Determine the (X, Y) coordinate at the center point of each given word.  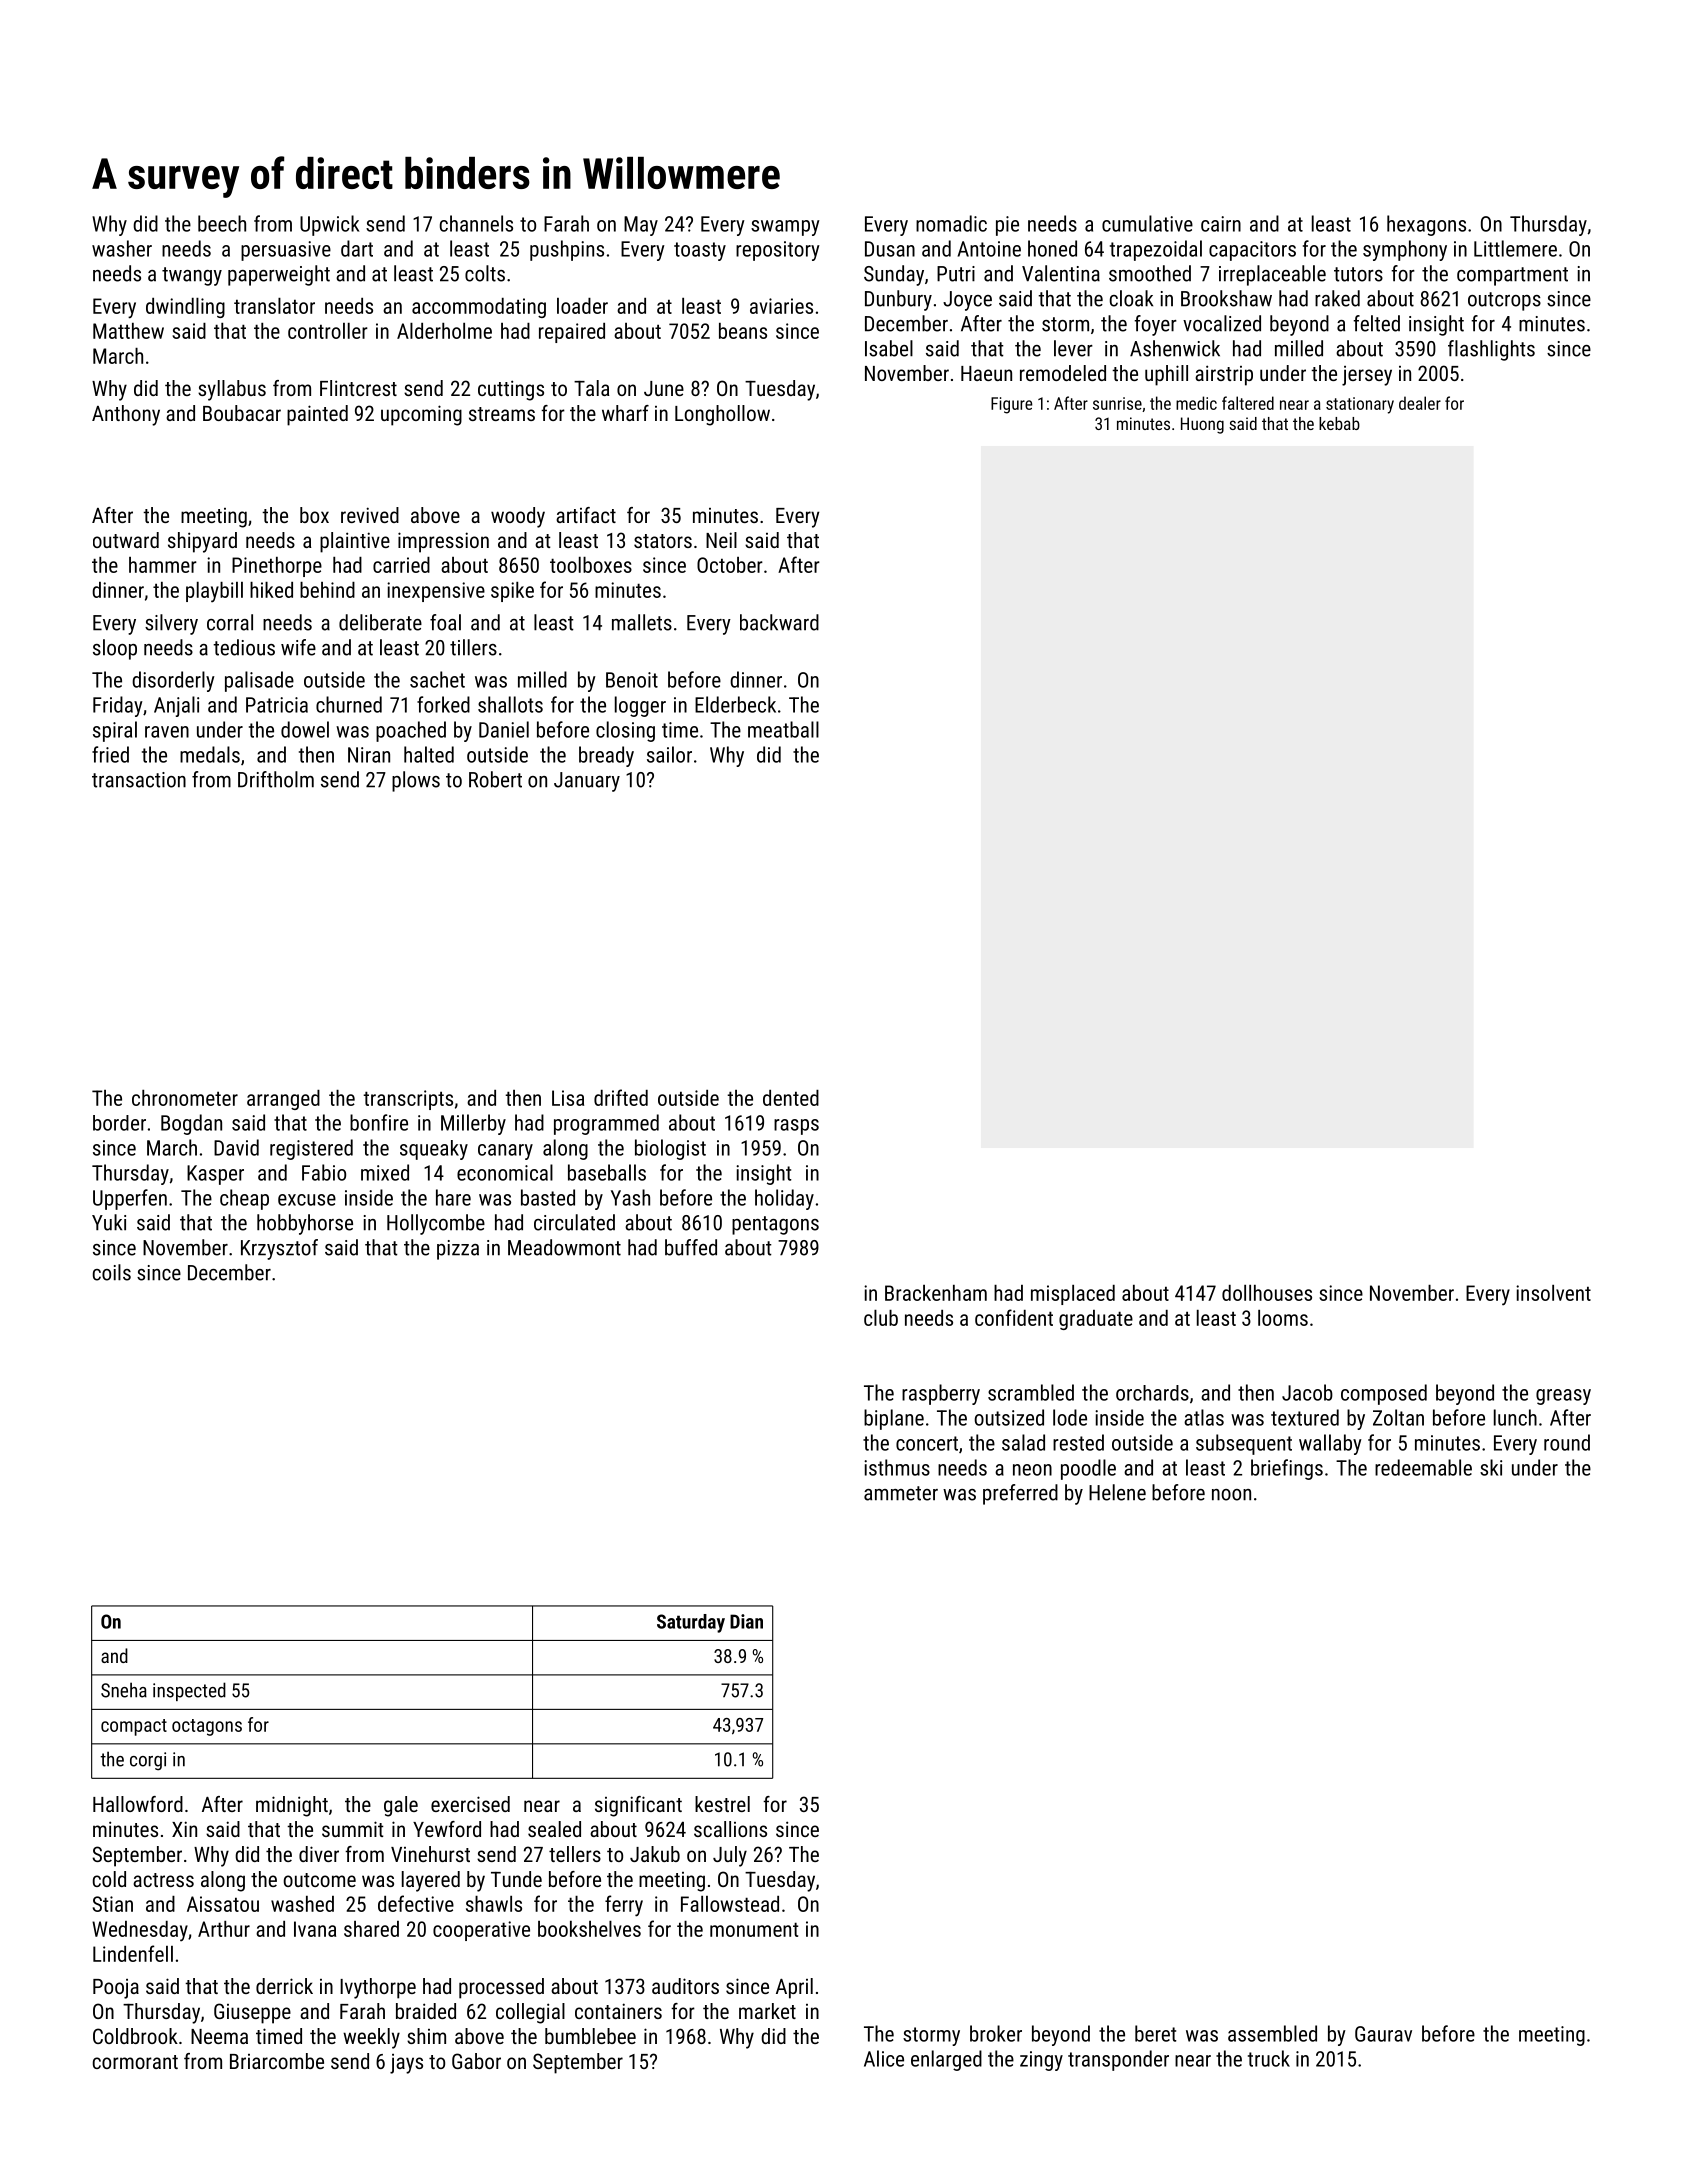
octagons (207, 1727)
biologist (670, 1149)
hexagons (1426, 225)
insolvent (1553, 1293)
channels (476, 223)
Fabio (324, 1172)
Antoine (989, 249)
